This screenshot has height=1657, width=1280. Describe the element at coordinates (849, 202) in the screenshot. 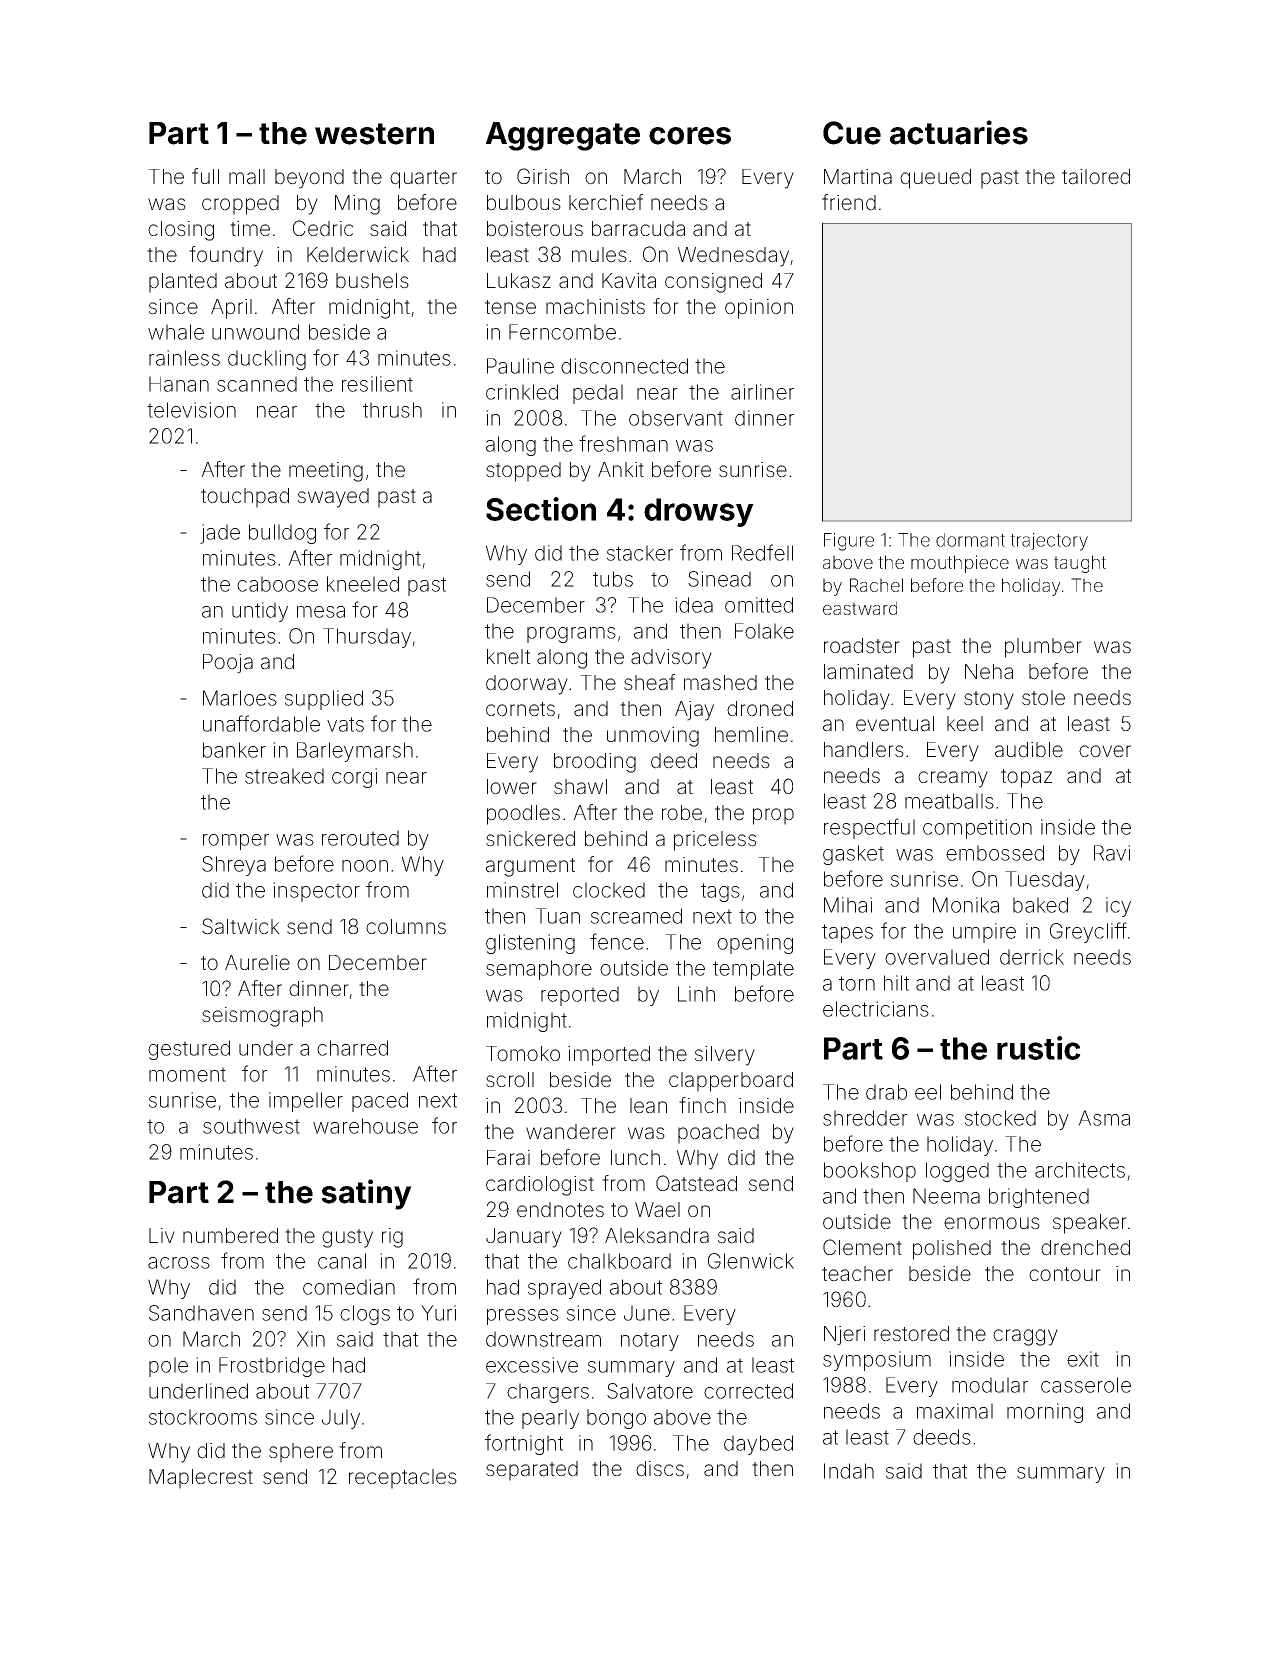

I see `friend` at that location.
